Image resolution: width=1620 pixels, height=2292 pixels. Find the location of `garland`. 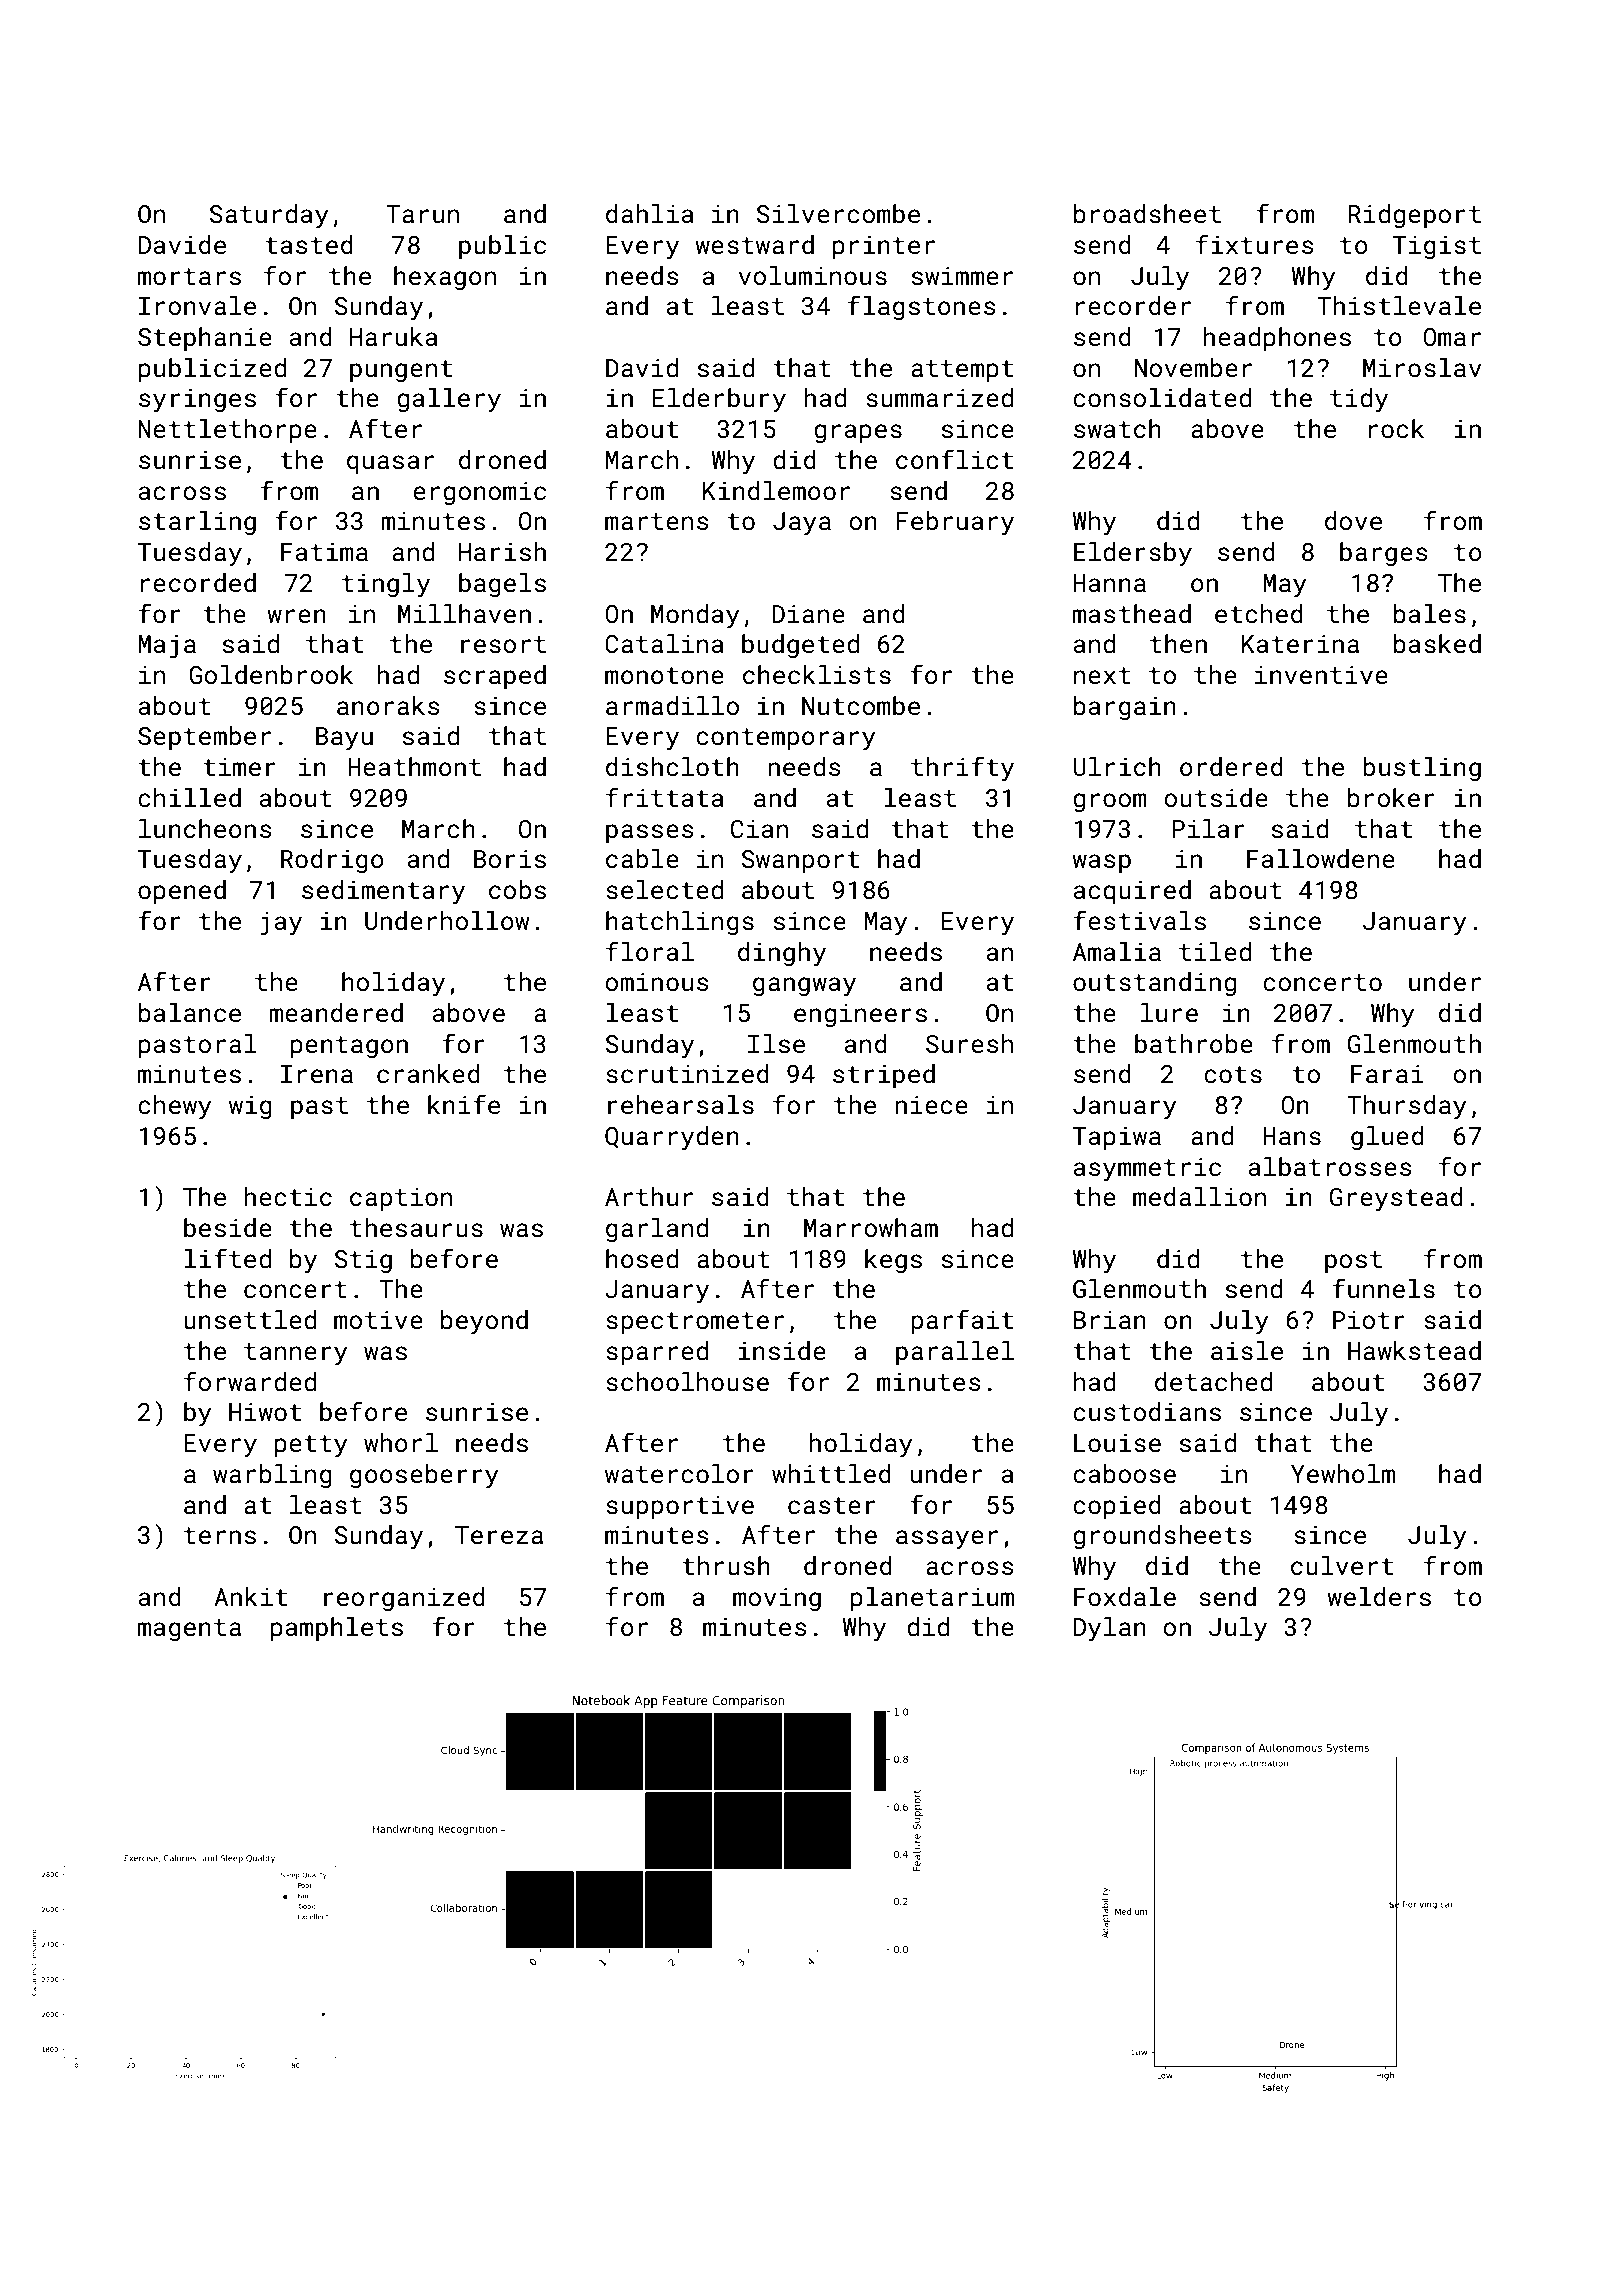

garland is located at coordinates (657, 1230).
